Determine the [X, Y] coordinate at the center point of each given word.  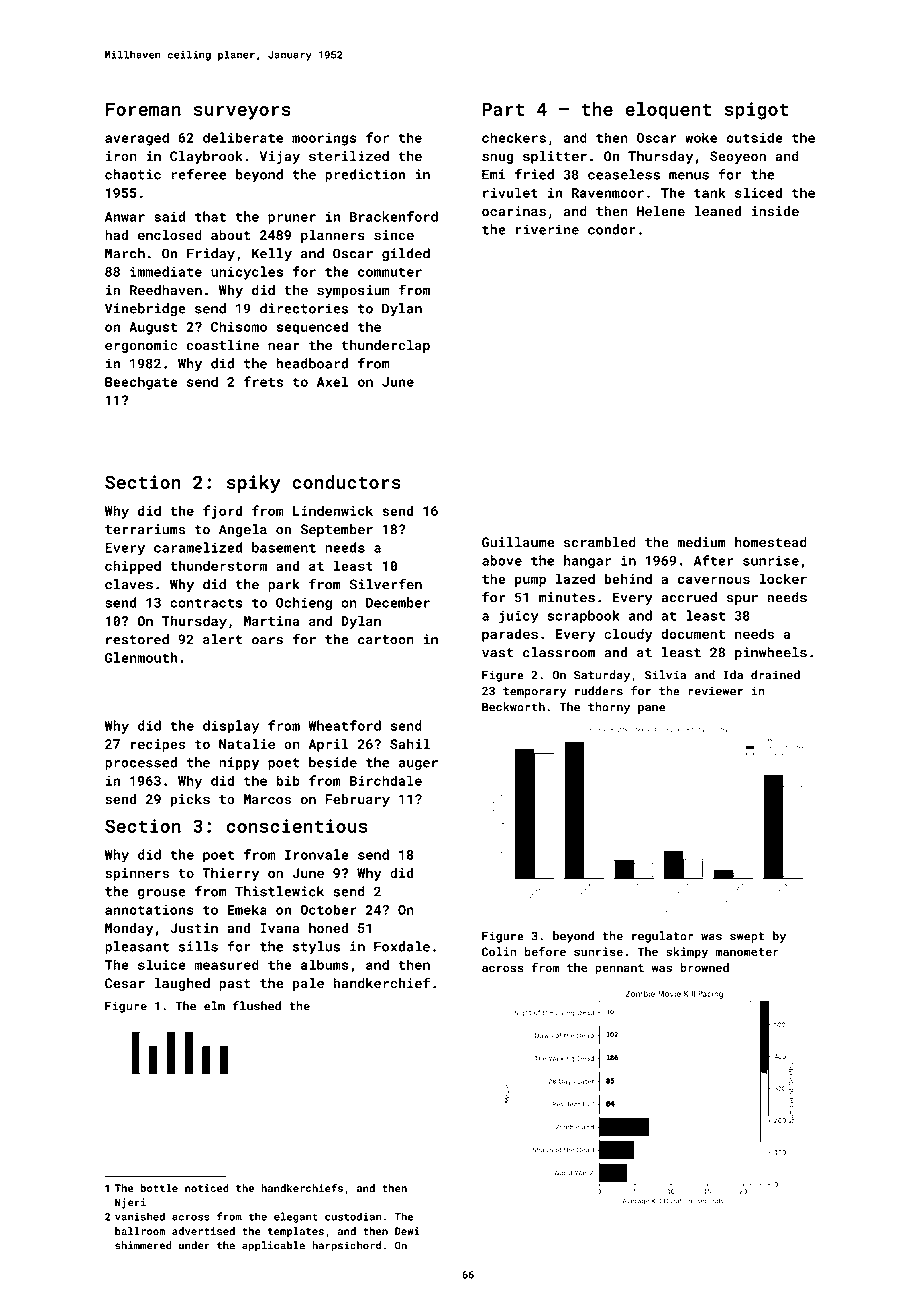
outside [754, 137]
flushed [257, 1006]
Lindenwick [333, 510]
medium [701, 542]
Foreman [143, 109]
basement [284, 547]
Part [504, 109]
